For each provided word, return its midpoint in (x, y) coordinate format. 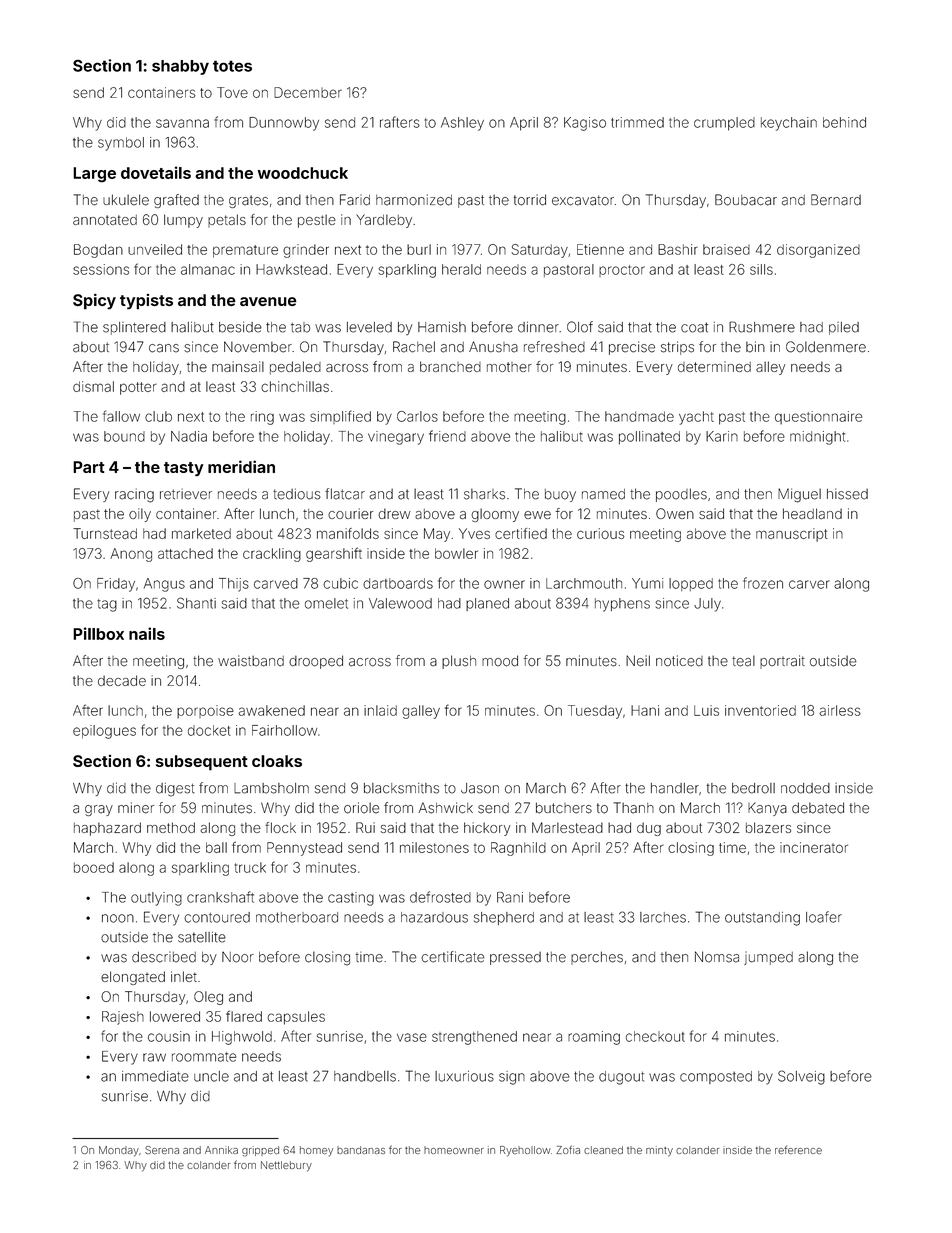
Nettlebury (286, 1166)
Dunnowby (284, 124)
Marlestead (567, 827)
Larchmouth (584, 583)
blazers (768, 827)
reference (798, 1149)
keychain (789, 124)
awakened (271, 710)
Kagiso (585, 124)
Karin (722, 436)
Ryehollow (525, 1151)
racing (134, 495)
